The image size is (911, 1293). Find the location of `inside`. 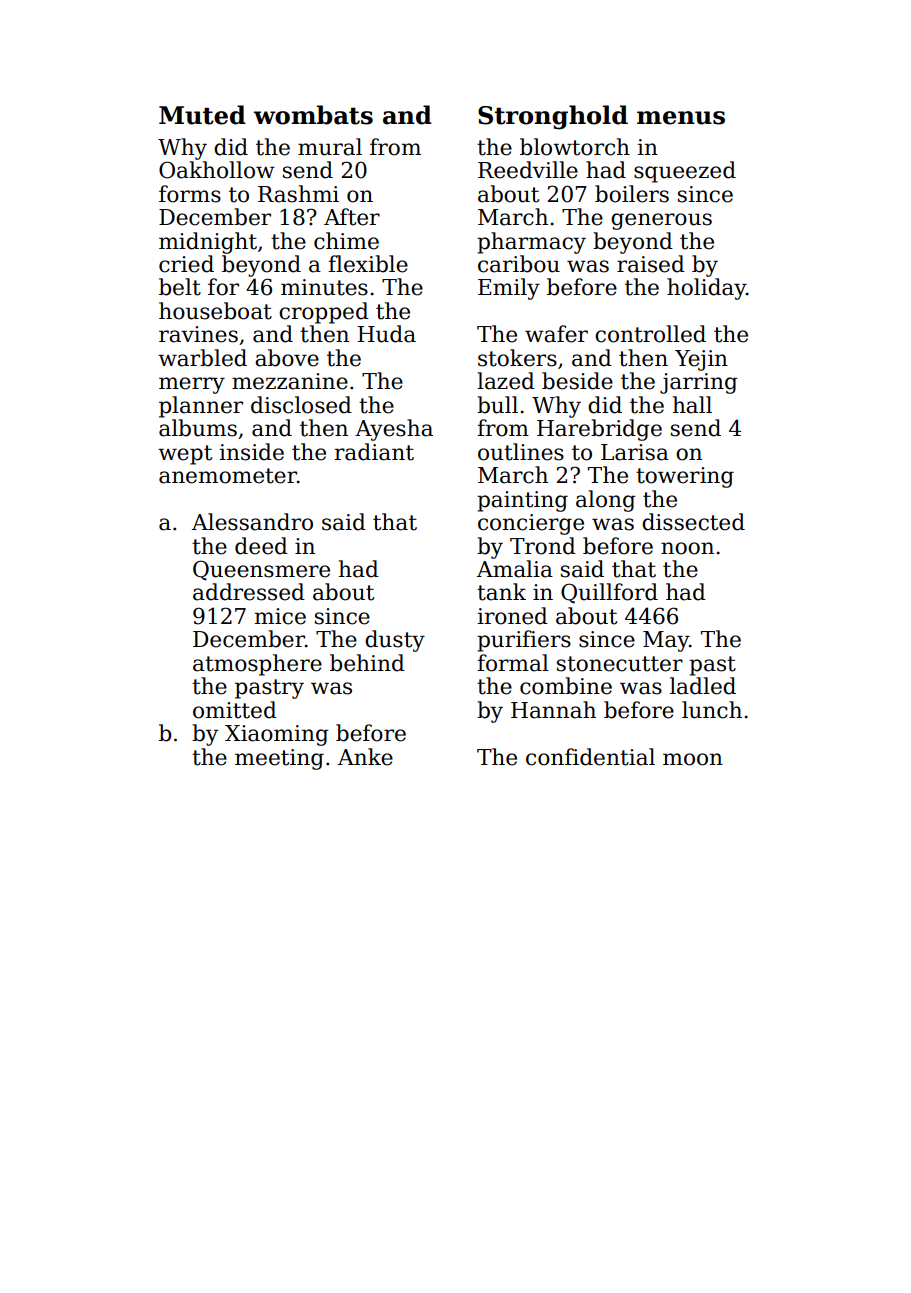

inside is located at coordinates (251, 452).
